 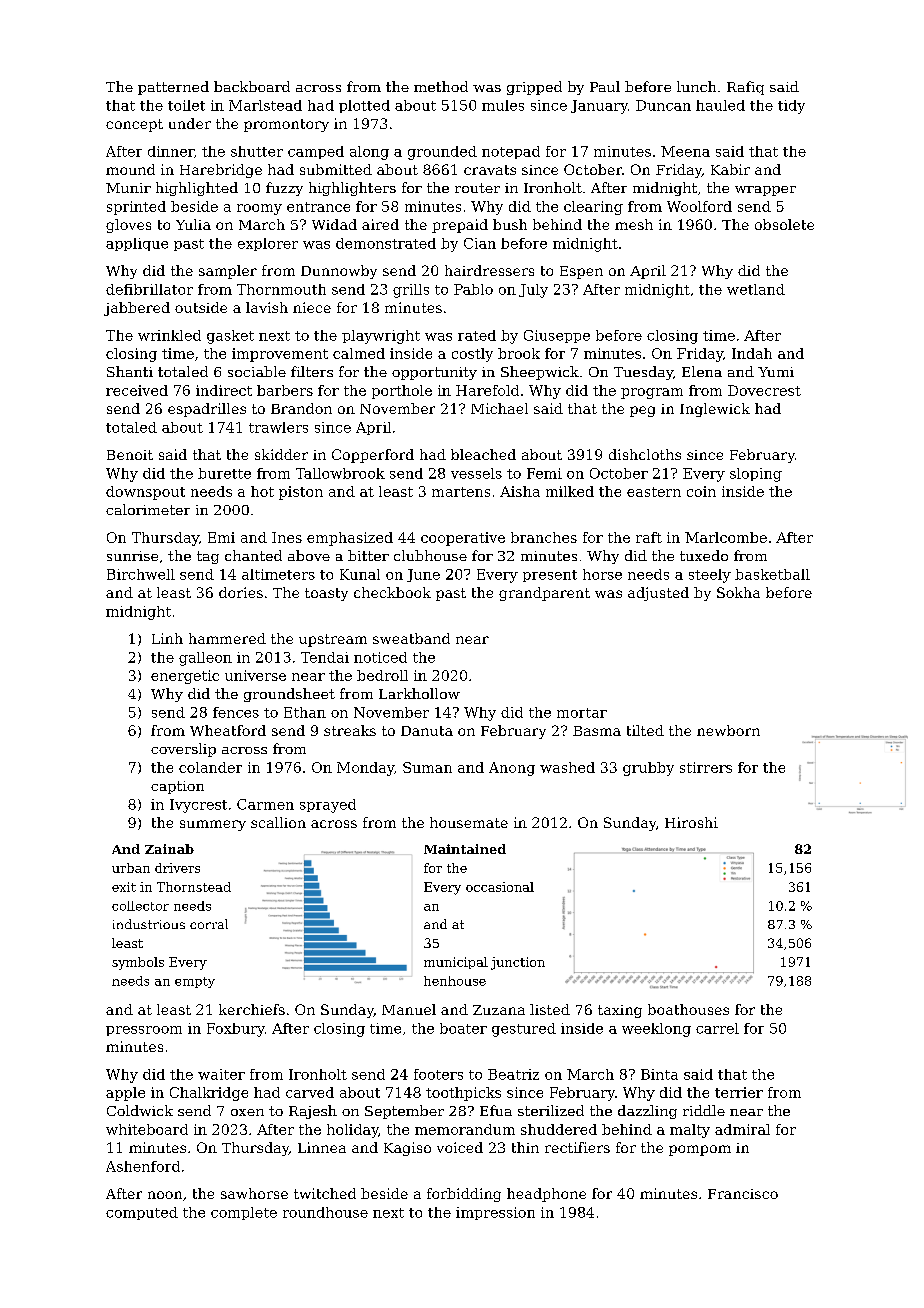 I want to click on Sheepwick, so click(x=540, y=373).
